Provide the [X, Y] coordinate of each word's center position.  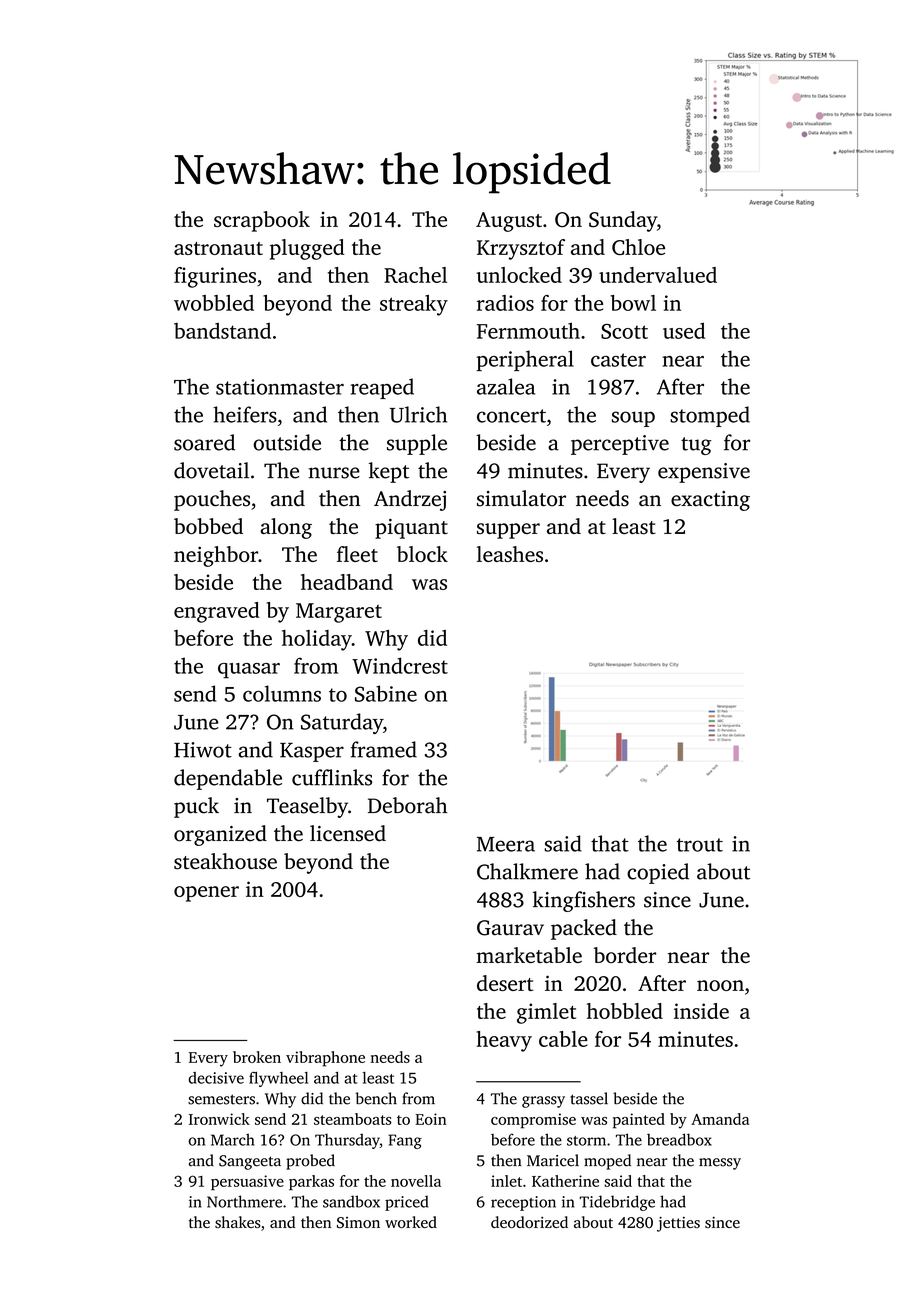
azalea [506, 386]
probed [310, 1162]
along [286, 528]
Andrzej [410, 500]
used [684, 331]
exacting [710, 501]
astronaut [218, 248]
